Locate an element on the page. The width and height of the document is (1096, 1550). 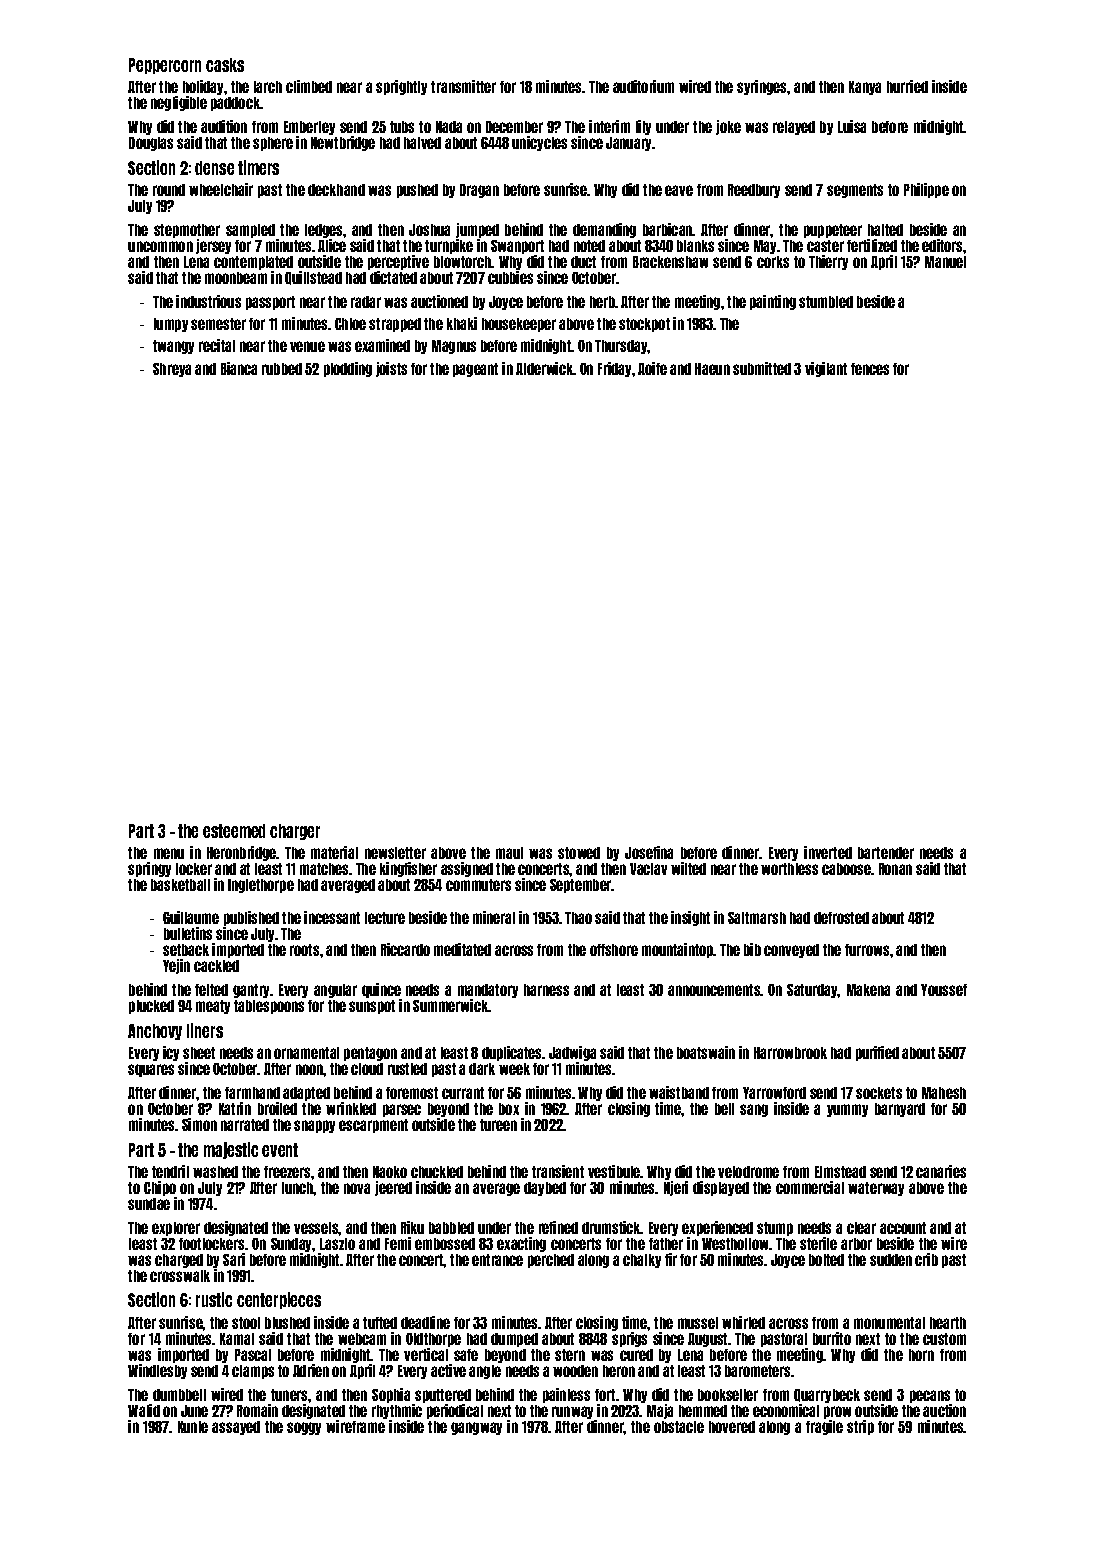
Jadwiga is located at coordinates (572, 1053).
